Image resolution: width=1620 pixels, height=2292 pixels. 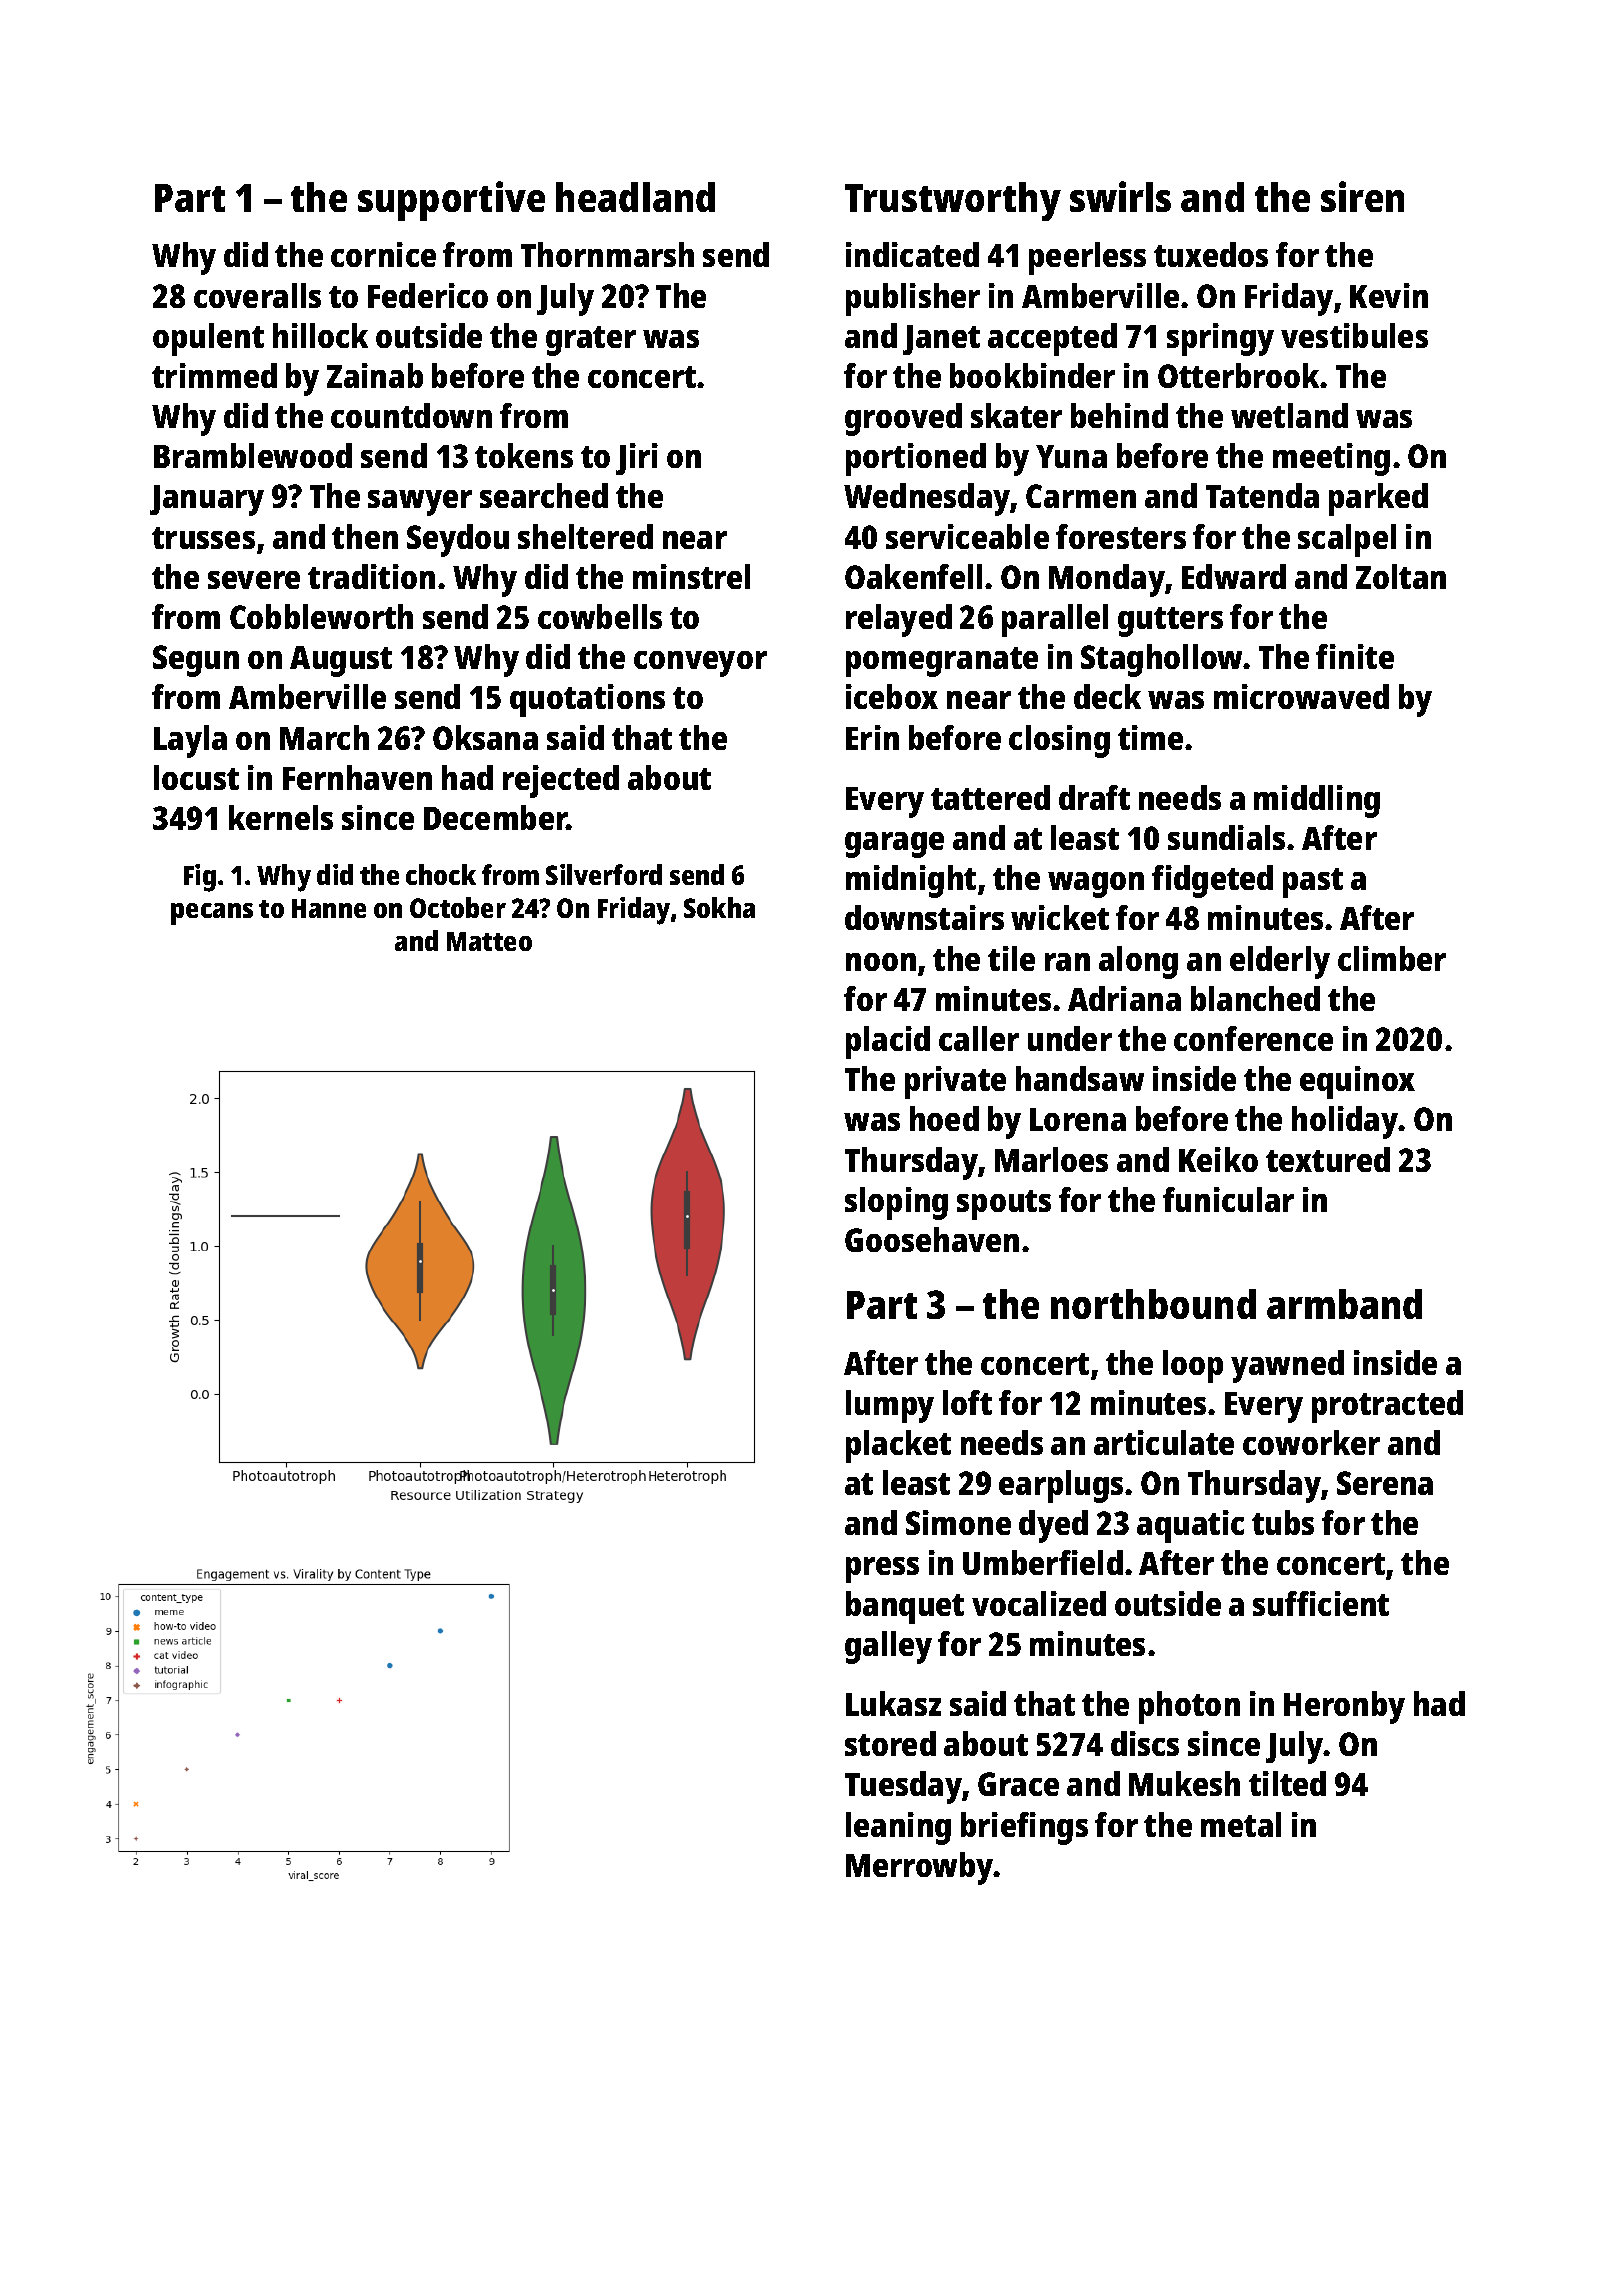 What do you see at coordinates (1024, 1828) in the screenshot?
I see `briefings` at bounding box center [1024, 1828].
